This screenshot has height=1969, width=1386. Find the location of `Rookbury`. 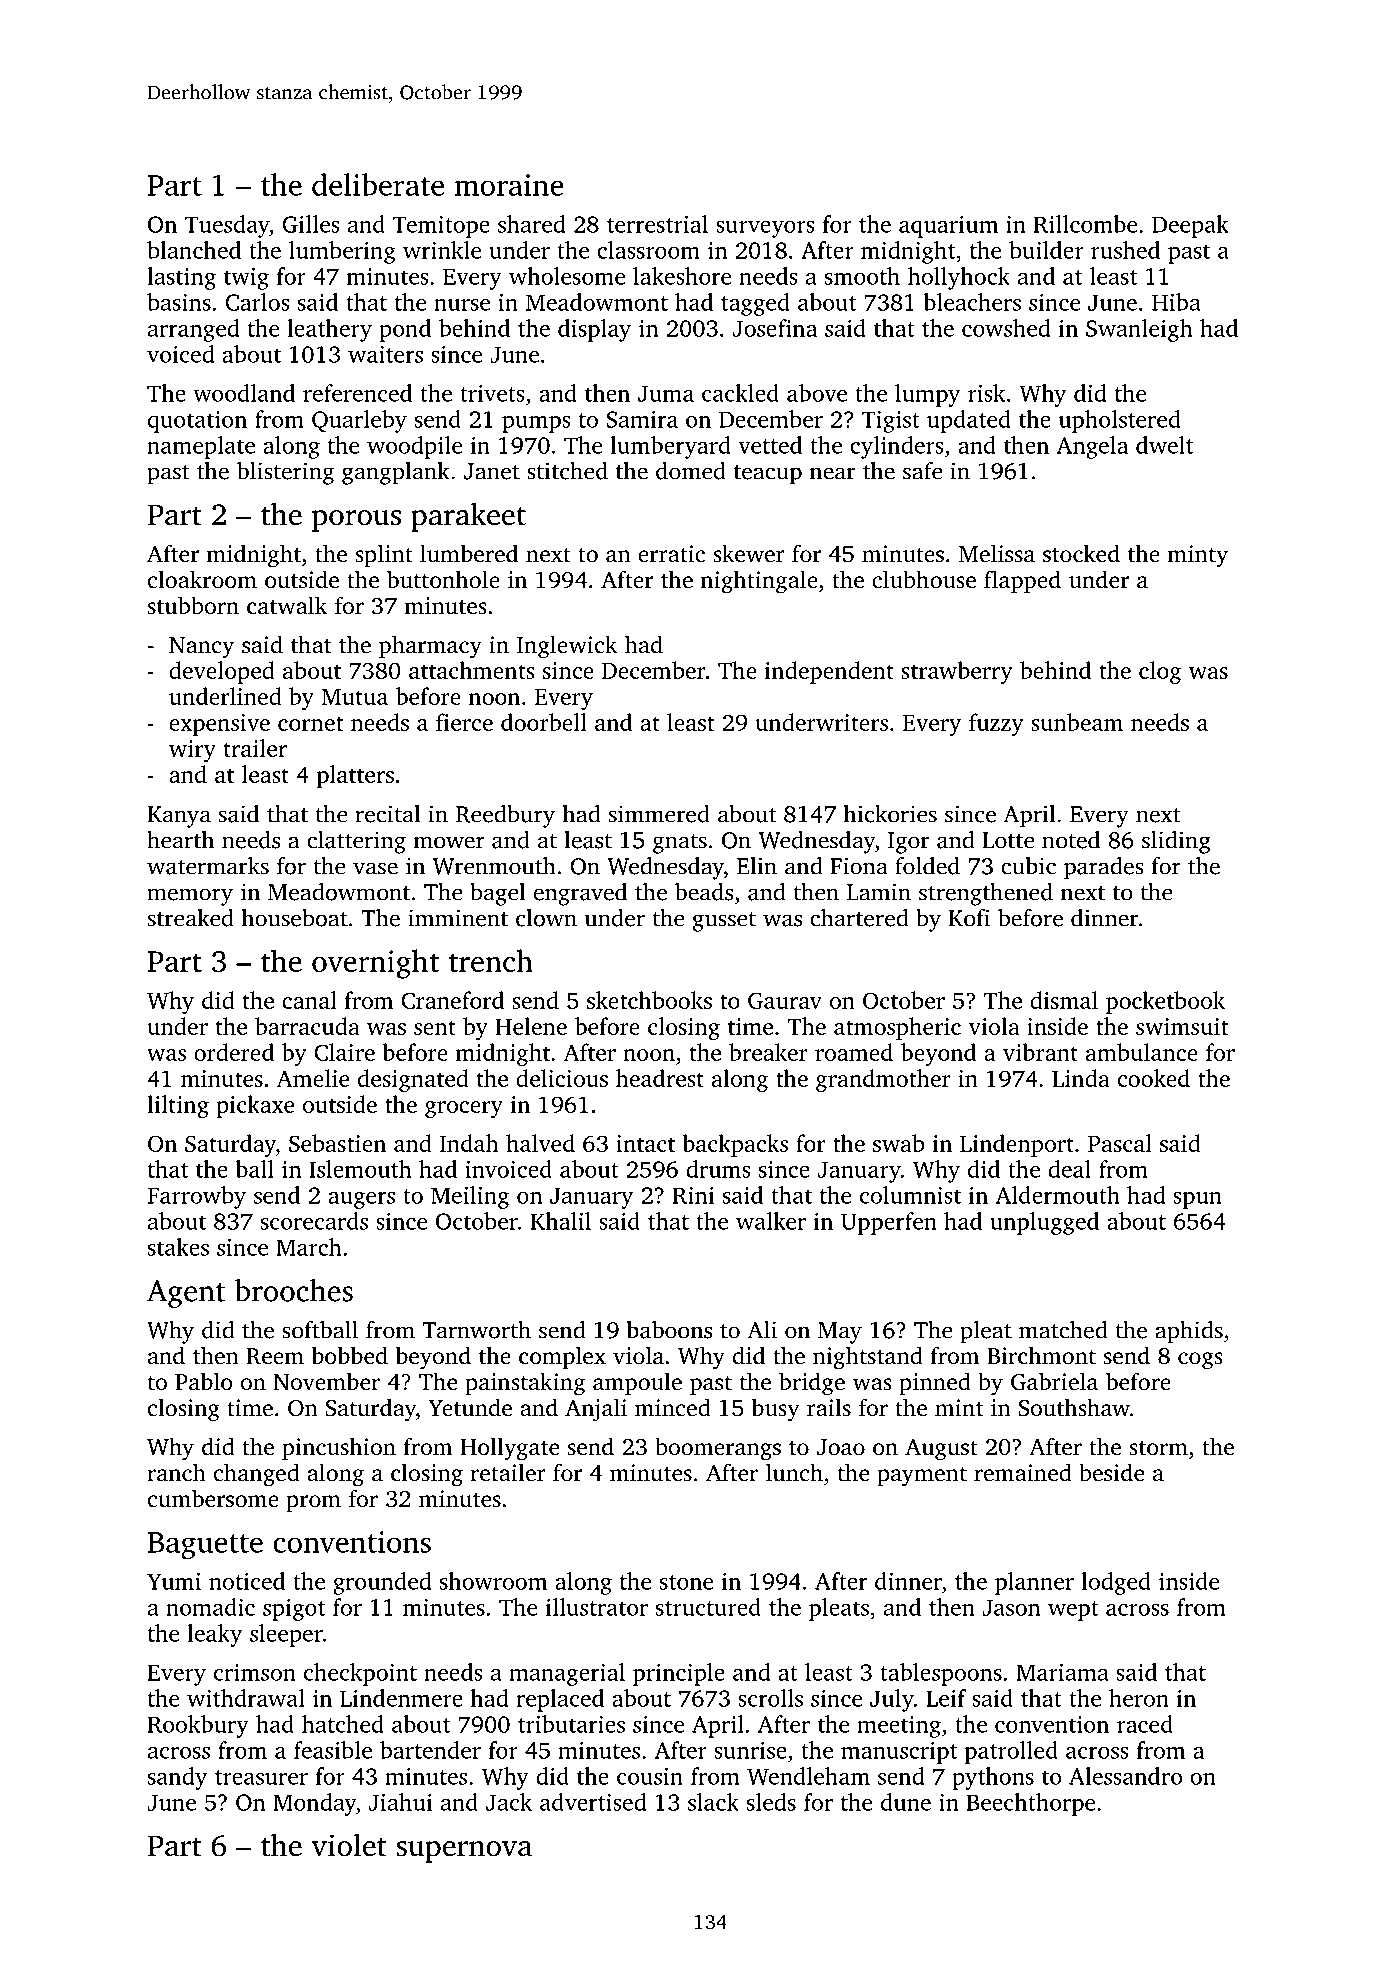

Rookbury is located at coordinates (198, 1726).
